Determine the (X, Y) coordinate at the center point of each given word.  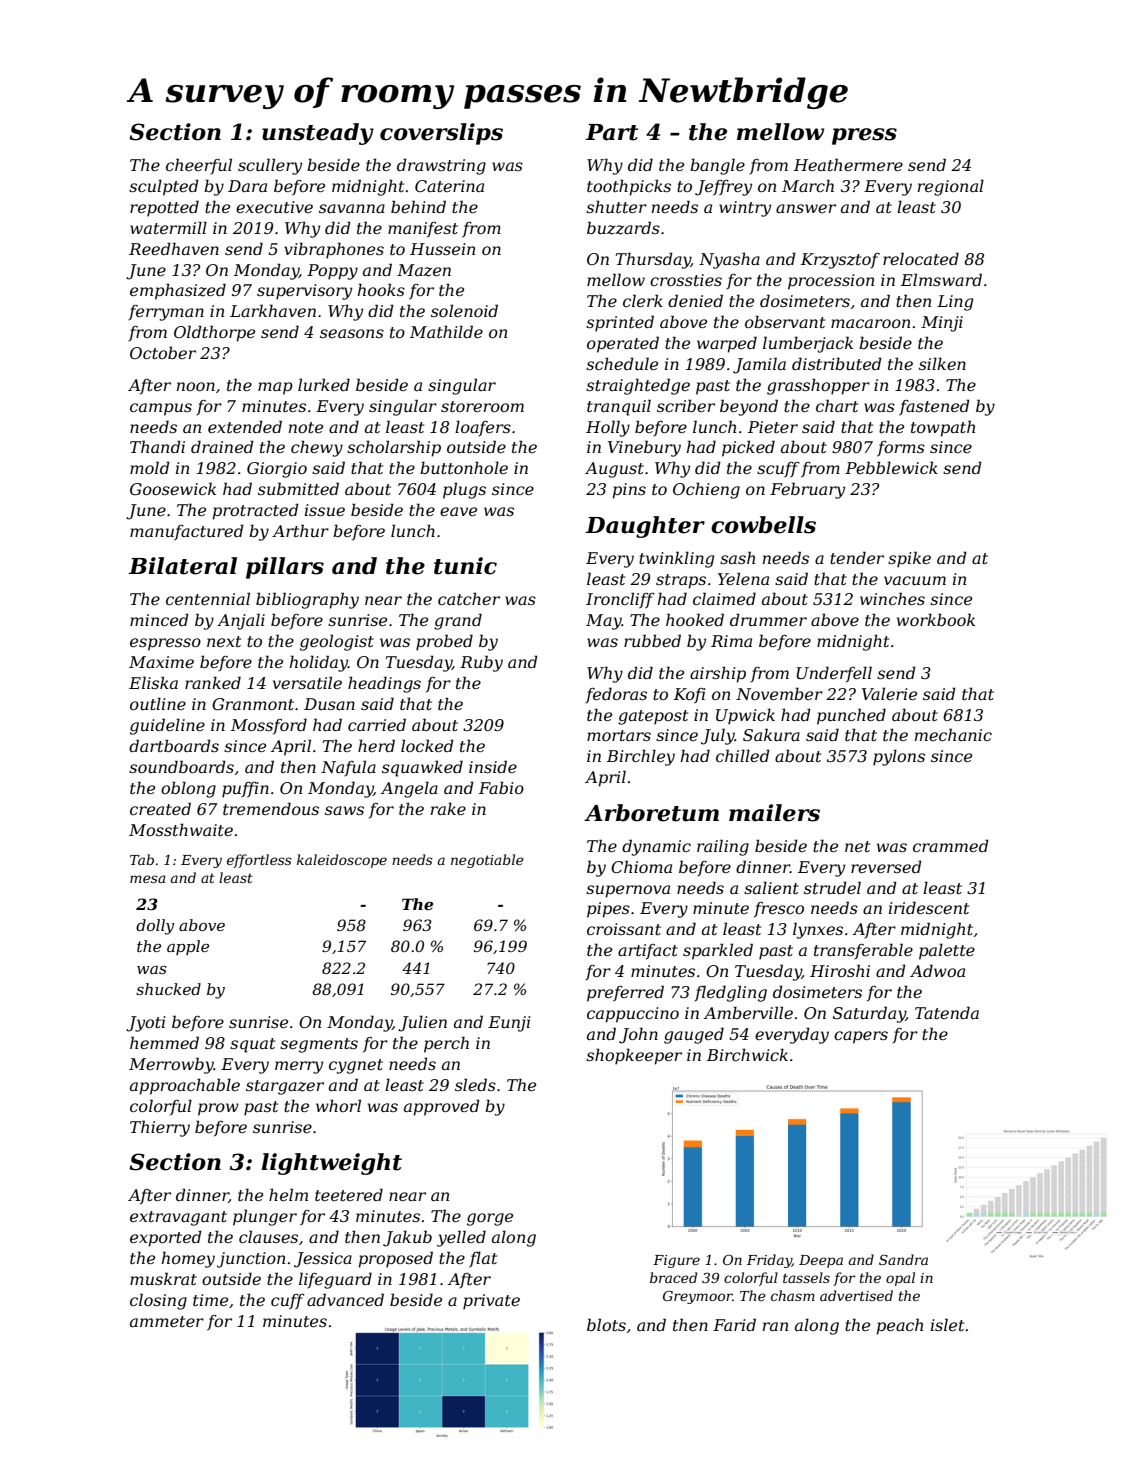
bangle (717, 166)
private (491, 1302)
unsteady (318, 134)
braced (673, 1277)
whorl (338, 1105)
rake (448, 808)
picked (748, 448)
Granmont (253, 704)
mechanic (953, 734)
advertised (856, 1295)
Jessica (323, 1260)
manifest (423, 230)
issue (325, 510)
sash (737, 557)
